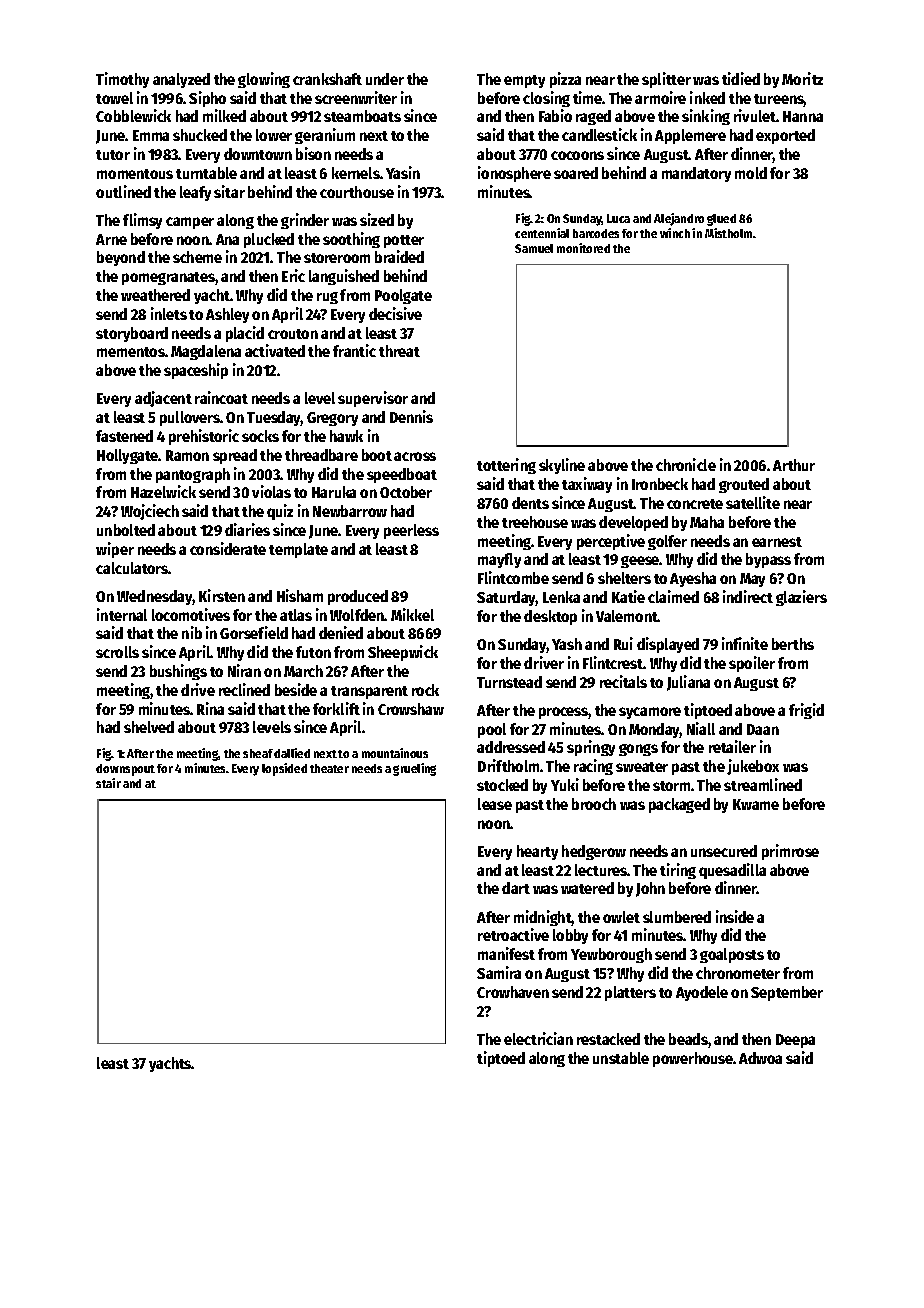 This page has width=924, height=1308. I want to click on inside, so click(735, 916).
